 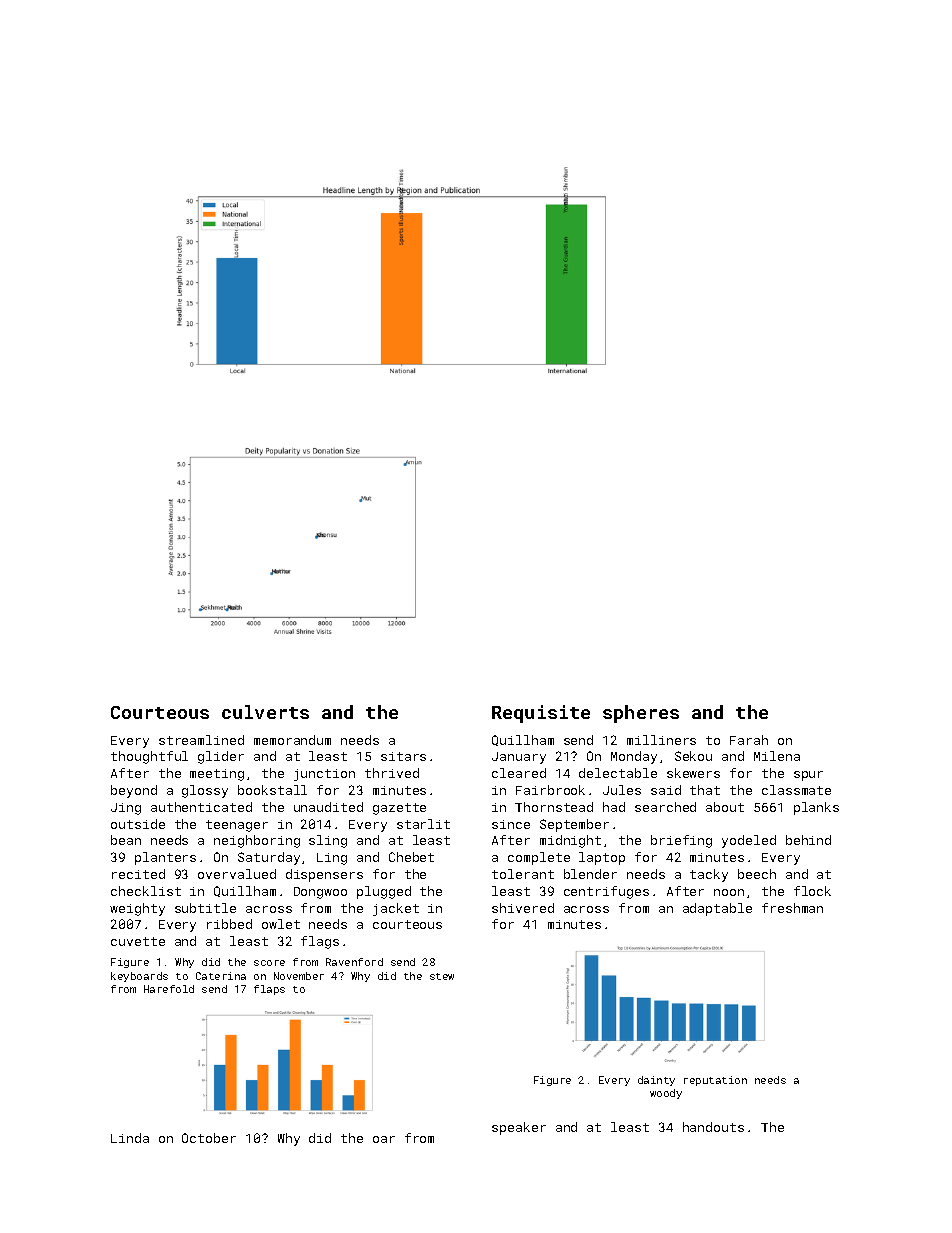 I want to click on classmate, so click(x=796, y=790).
